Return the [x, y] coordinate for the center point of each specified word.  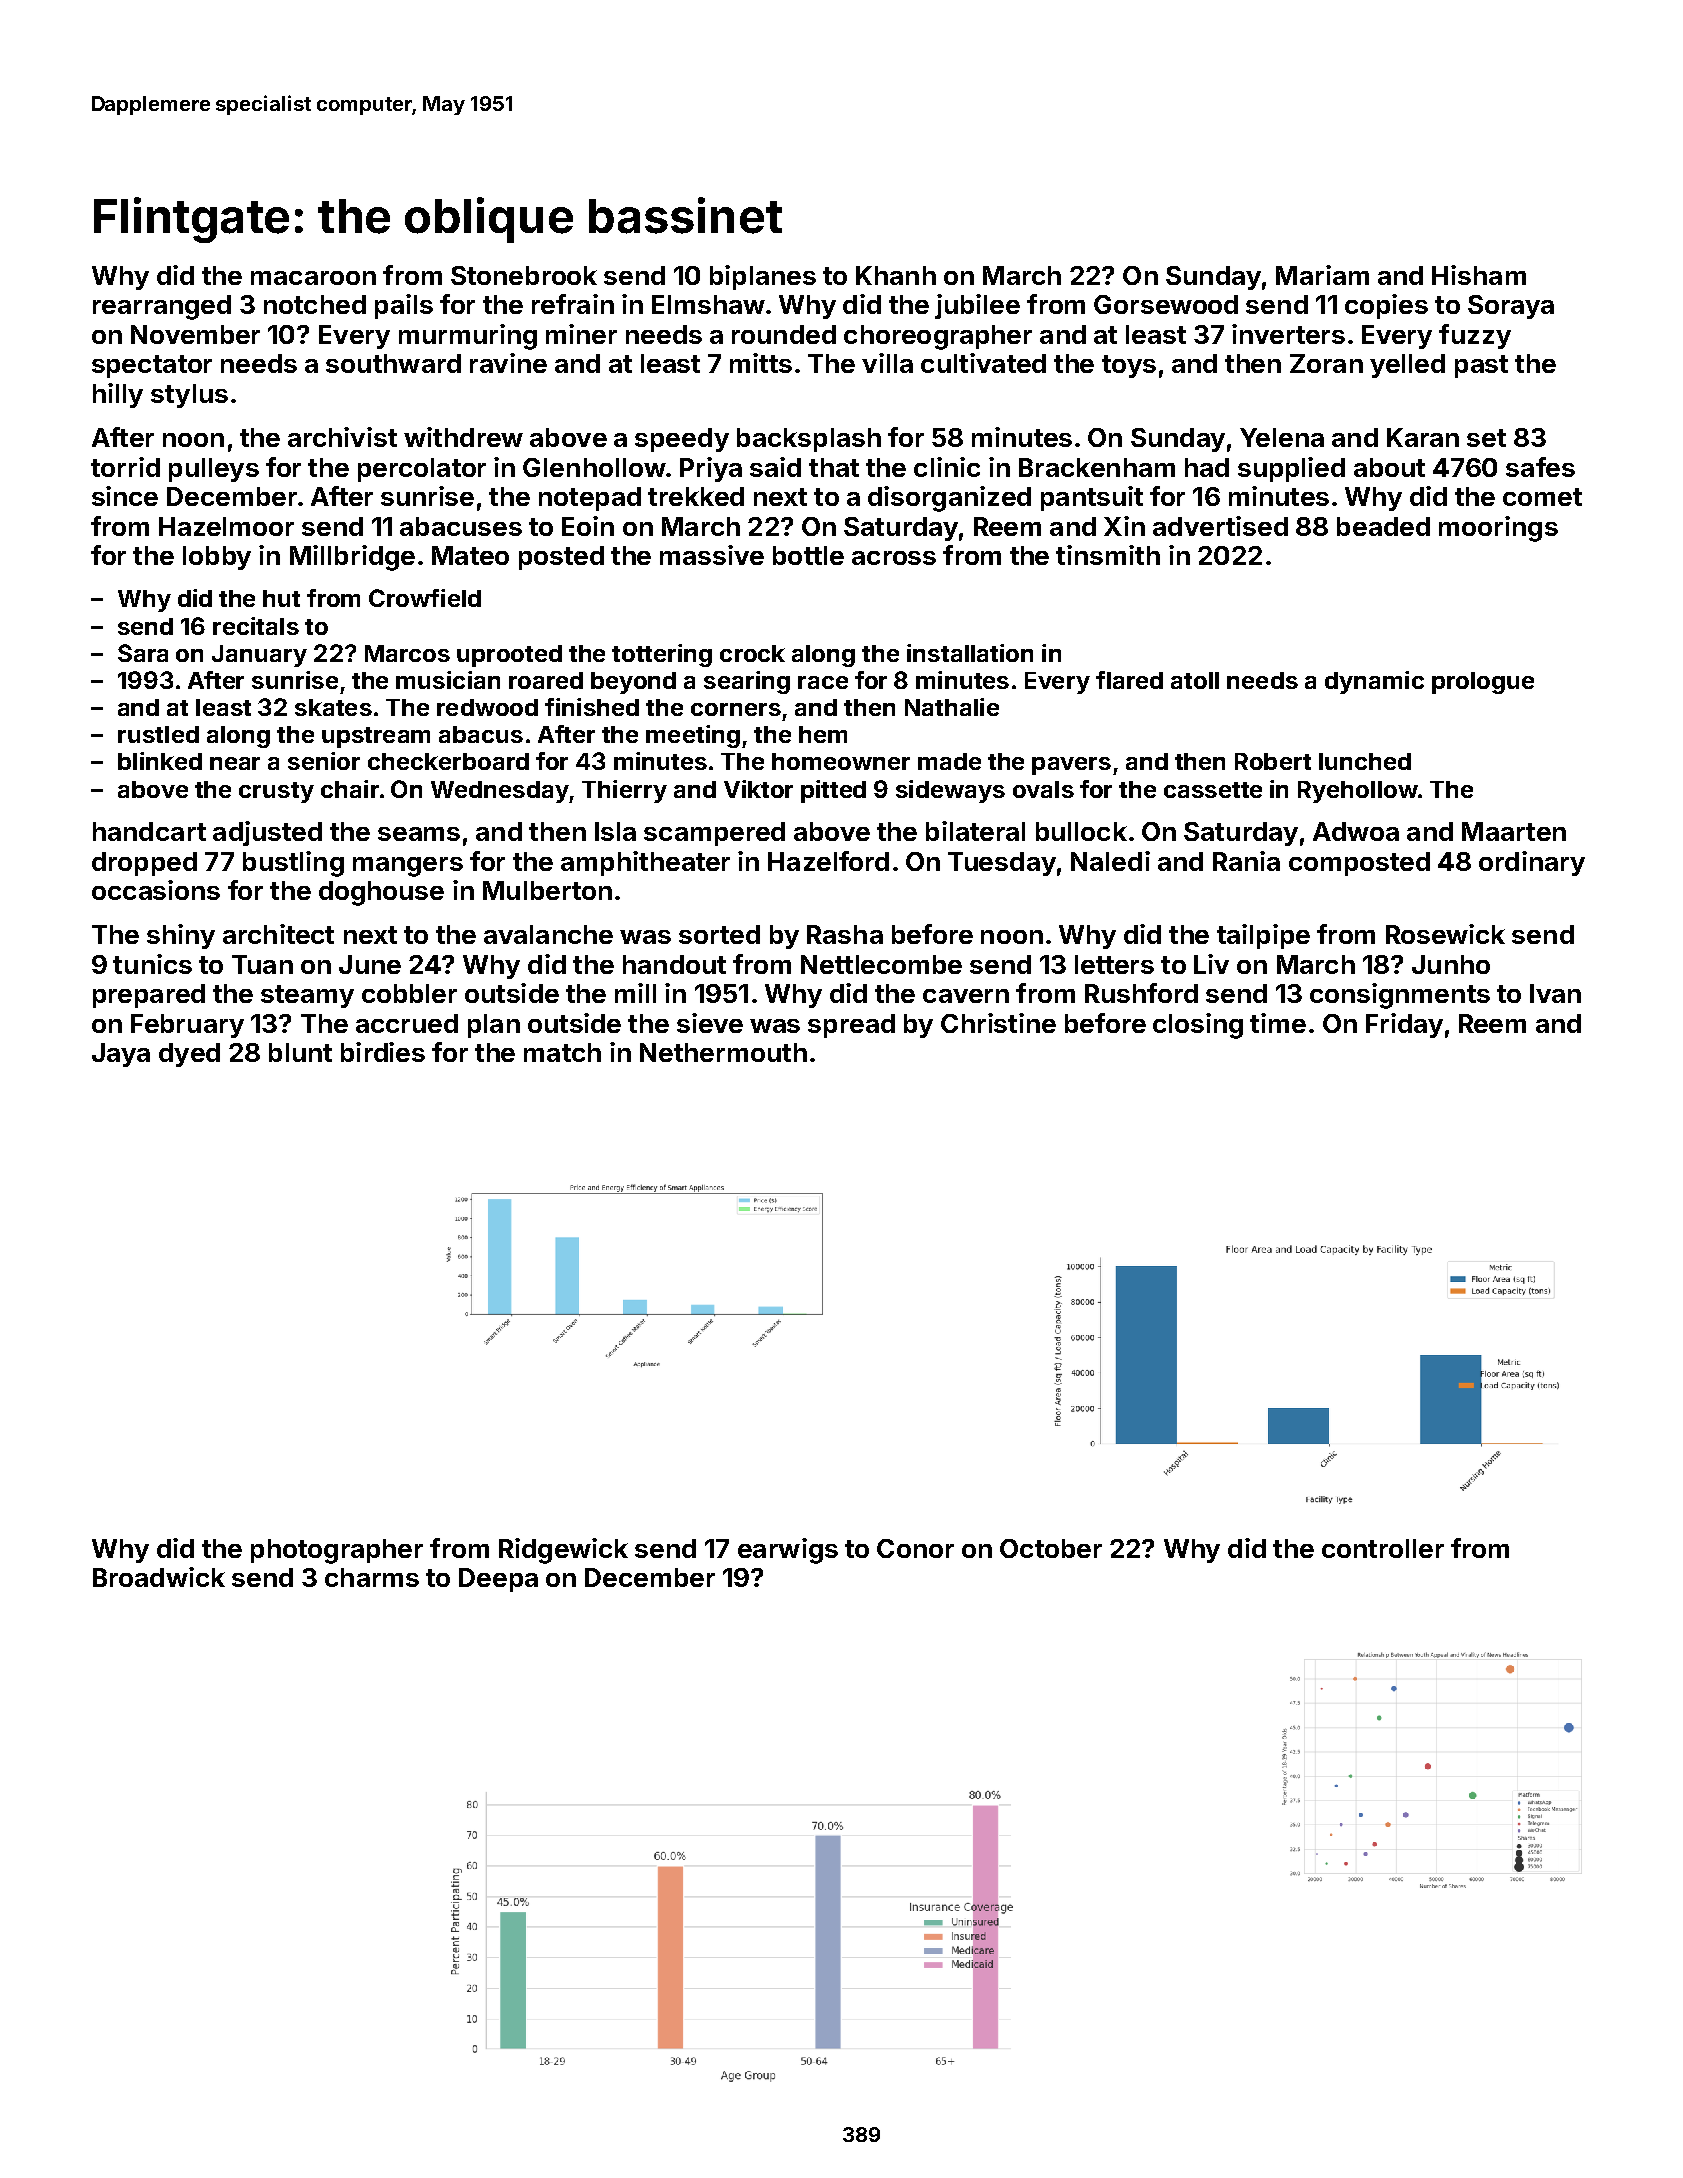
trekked [696, 496]
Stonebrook [524, 275]
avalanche [548, 934]
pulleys [214, 470]
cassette [1213, 790]
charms [372, 1577]
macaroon [313, 278]
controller [1383, 1548]
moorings [1498, 529]
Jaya [121, 1055]
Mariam [1322, 275]
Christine [998, 1023]
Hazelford [828, 861]
